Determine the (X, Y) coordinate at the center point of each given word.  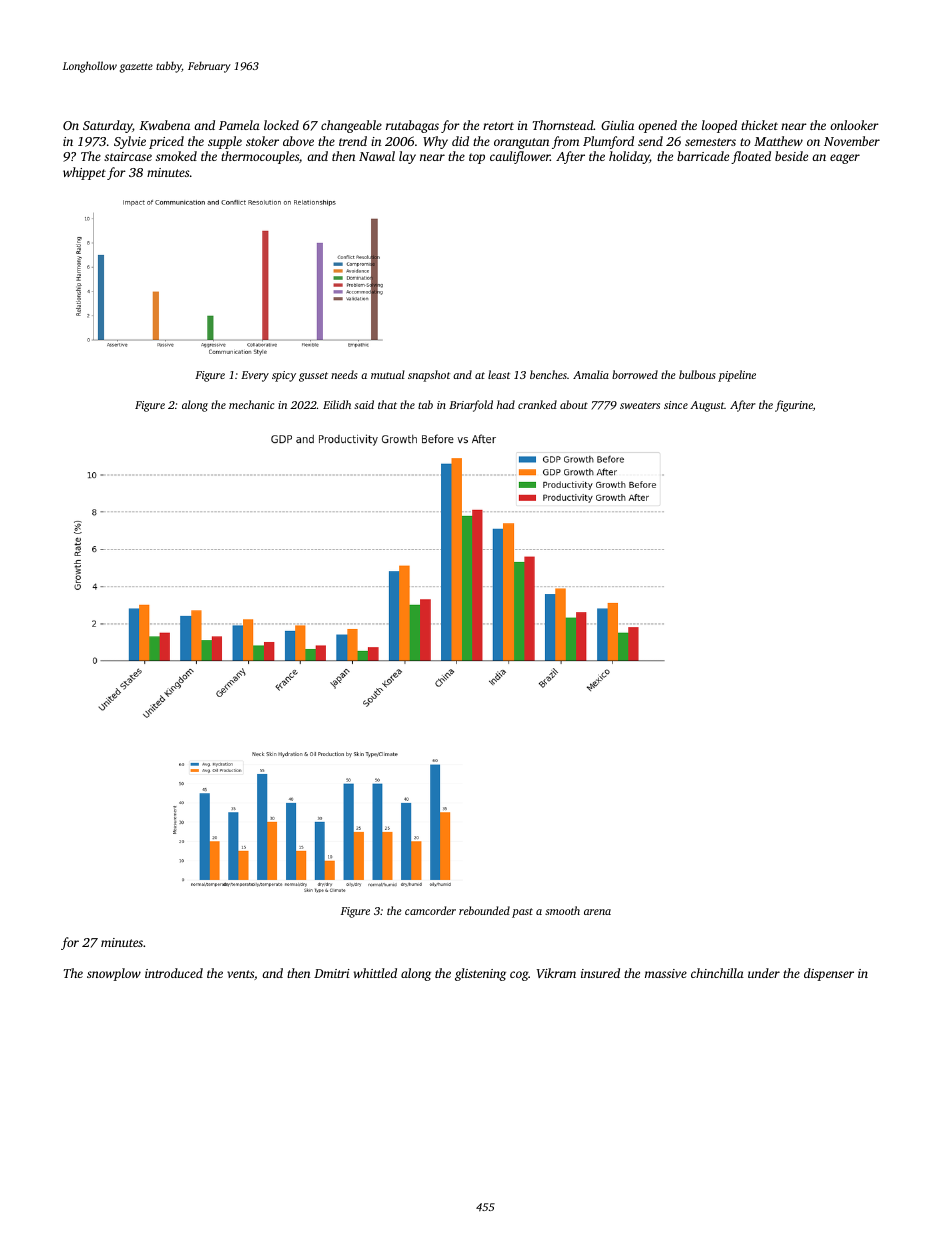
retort (498, 126)
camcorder (430, 910)
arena (597, 912)
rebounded (484, 910)
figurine (794, 406)
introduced (174, 973)
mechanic (251, 404)
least (499, 374)
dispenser (829, 974)
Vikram (556, 973)
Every (255, 376)
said (364, 404)
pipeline (737, 376)
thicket (759, 125)
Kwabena (164, 125)
